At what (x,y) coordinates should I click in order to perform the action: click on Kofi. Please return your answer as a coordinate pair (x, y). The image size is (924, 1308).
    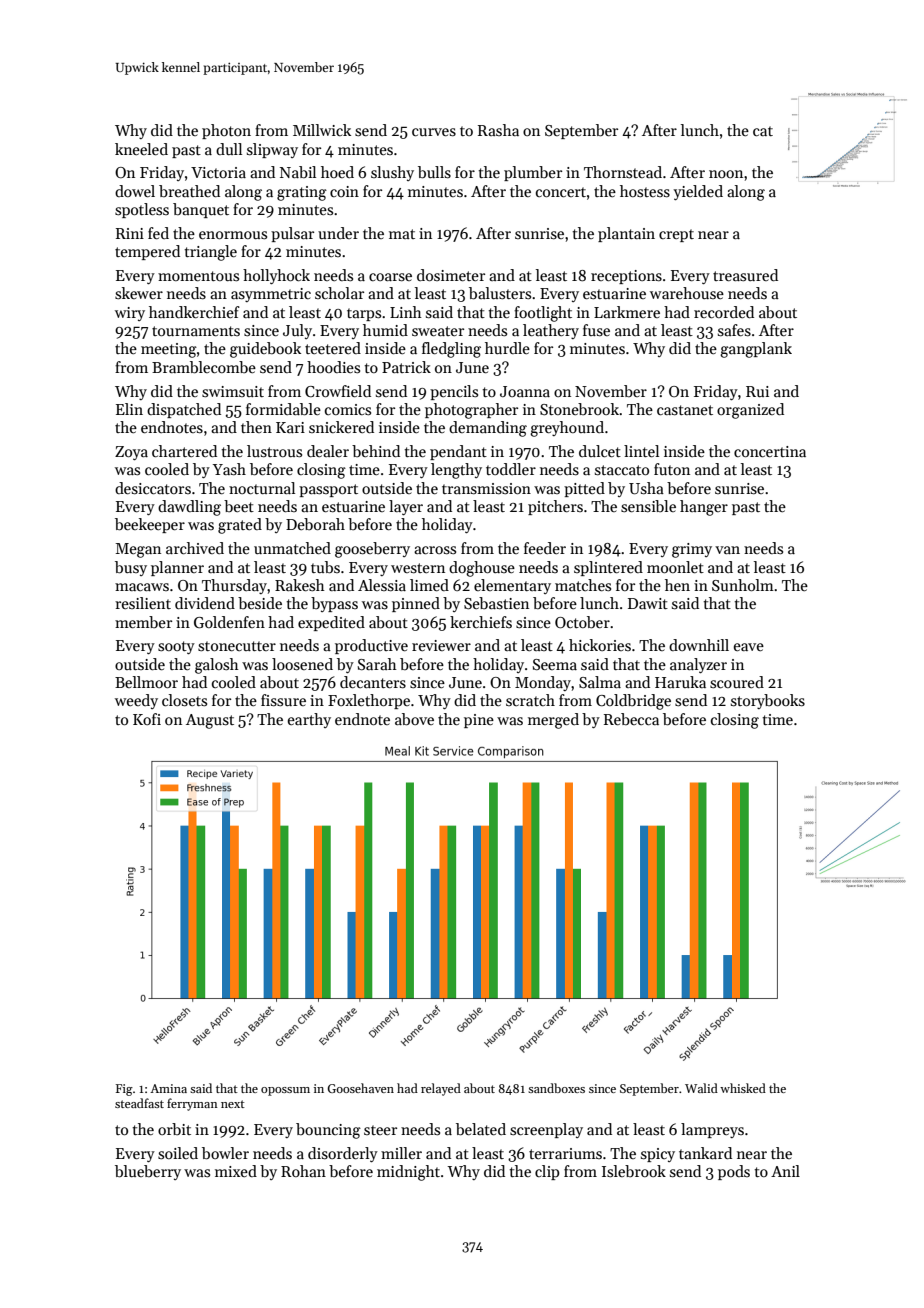
    Looking at the image, I should click on (147, 719).
